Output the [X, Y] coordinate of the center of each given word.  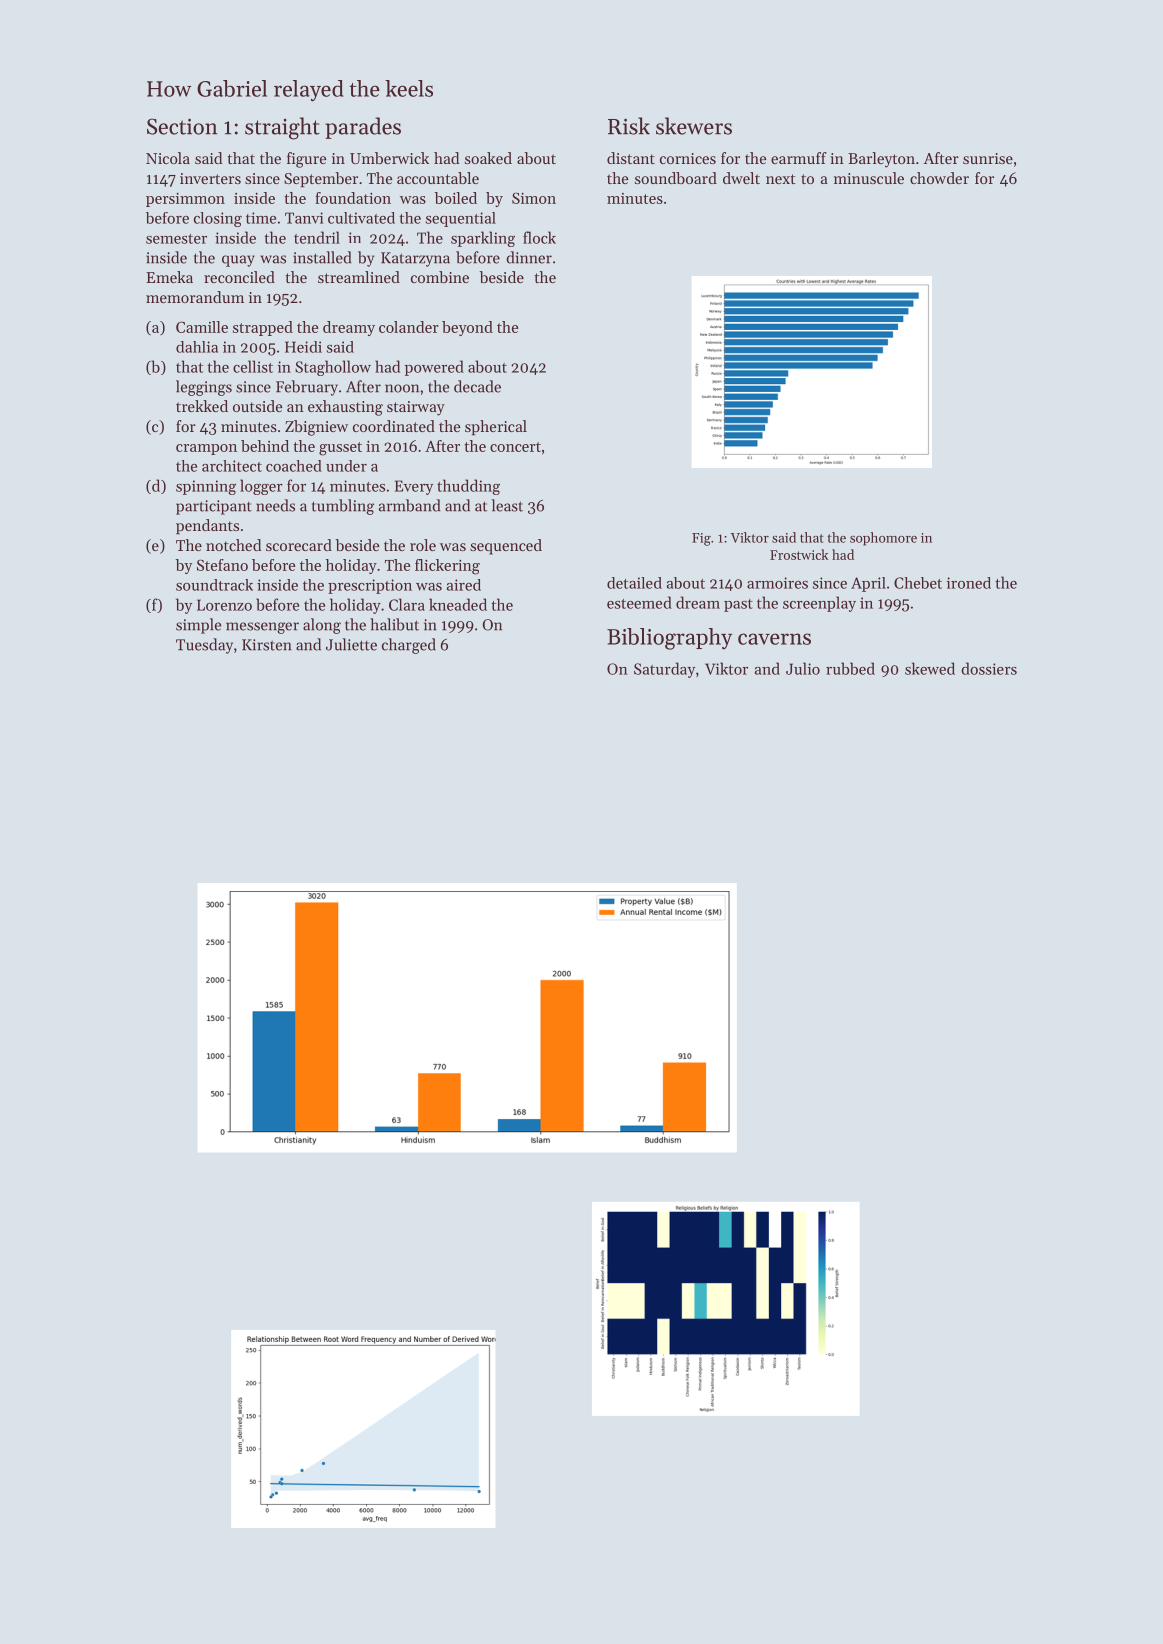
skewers [694, 126]
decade [477, 386]
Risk [629, 126]
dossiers [989, 668]
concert [515, 447]
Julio [803, 668]
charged [409, 646]
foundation [353, 198]
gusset [340, 449]
